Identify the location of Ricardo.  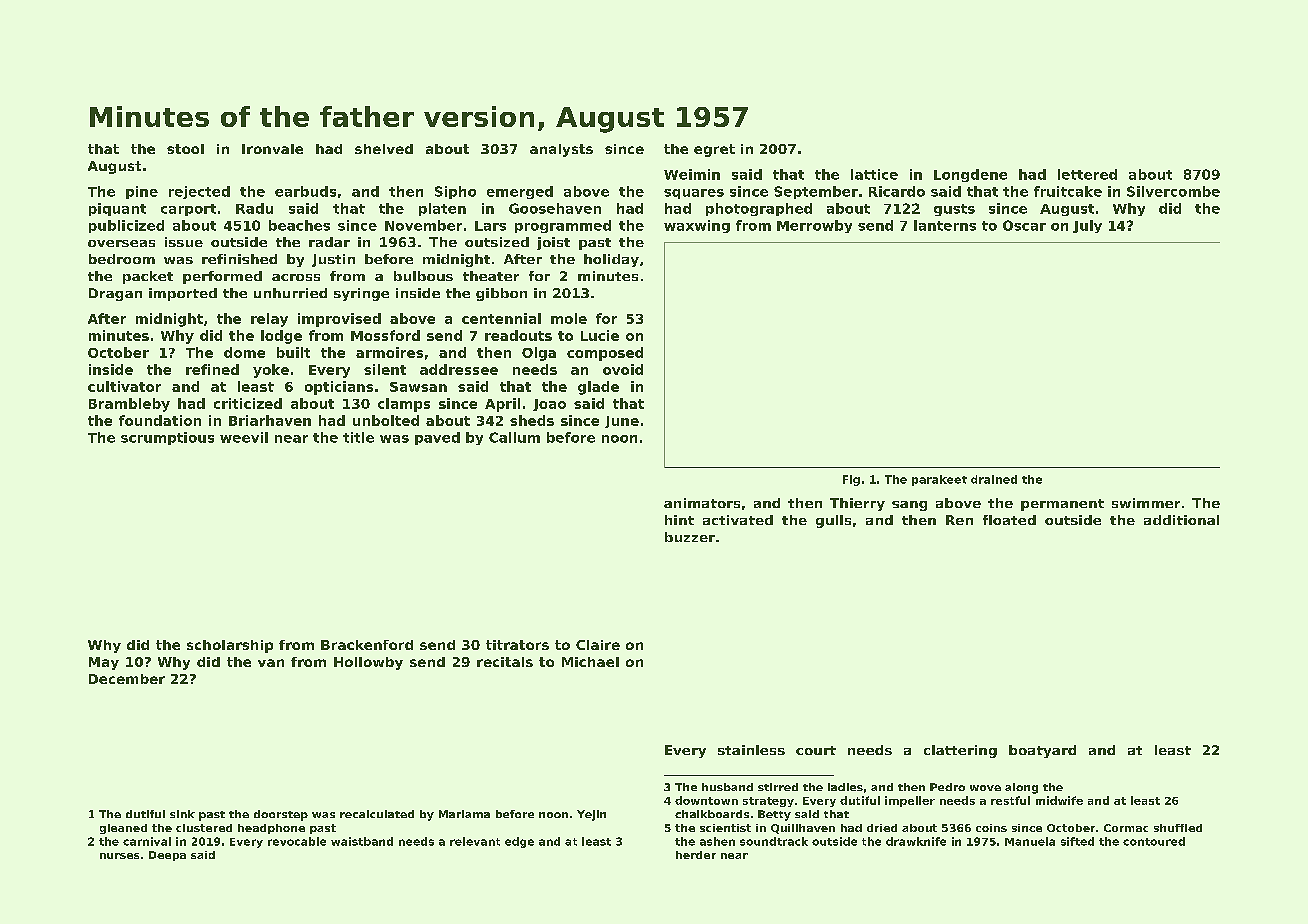
(897, 191).
